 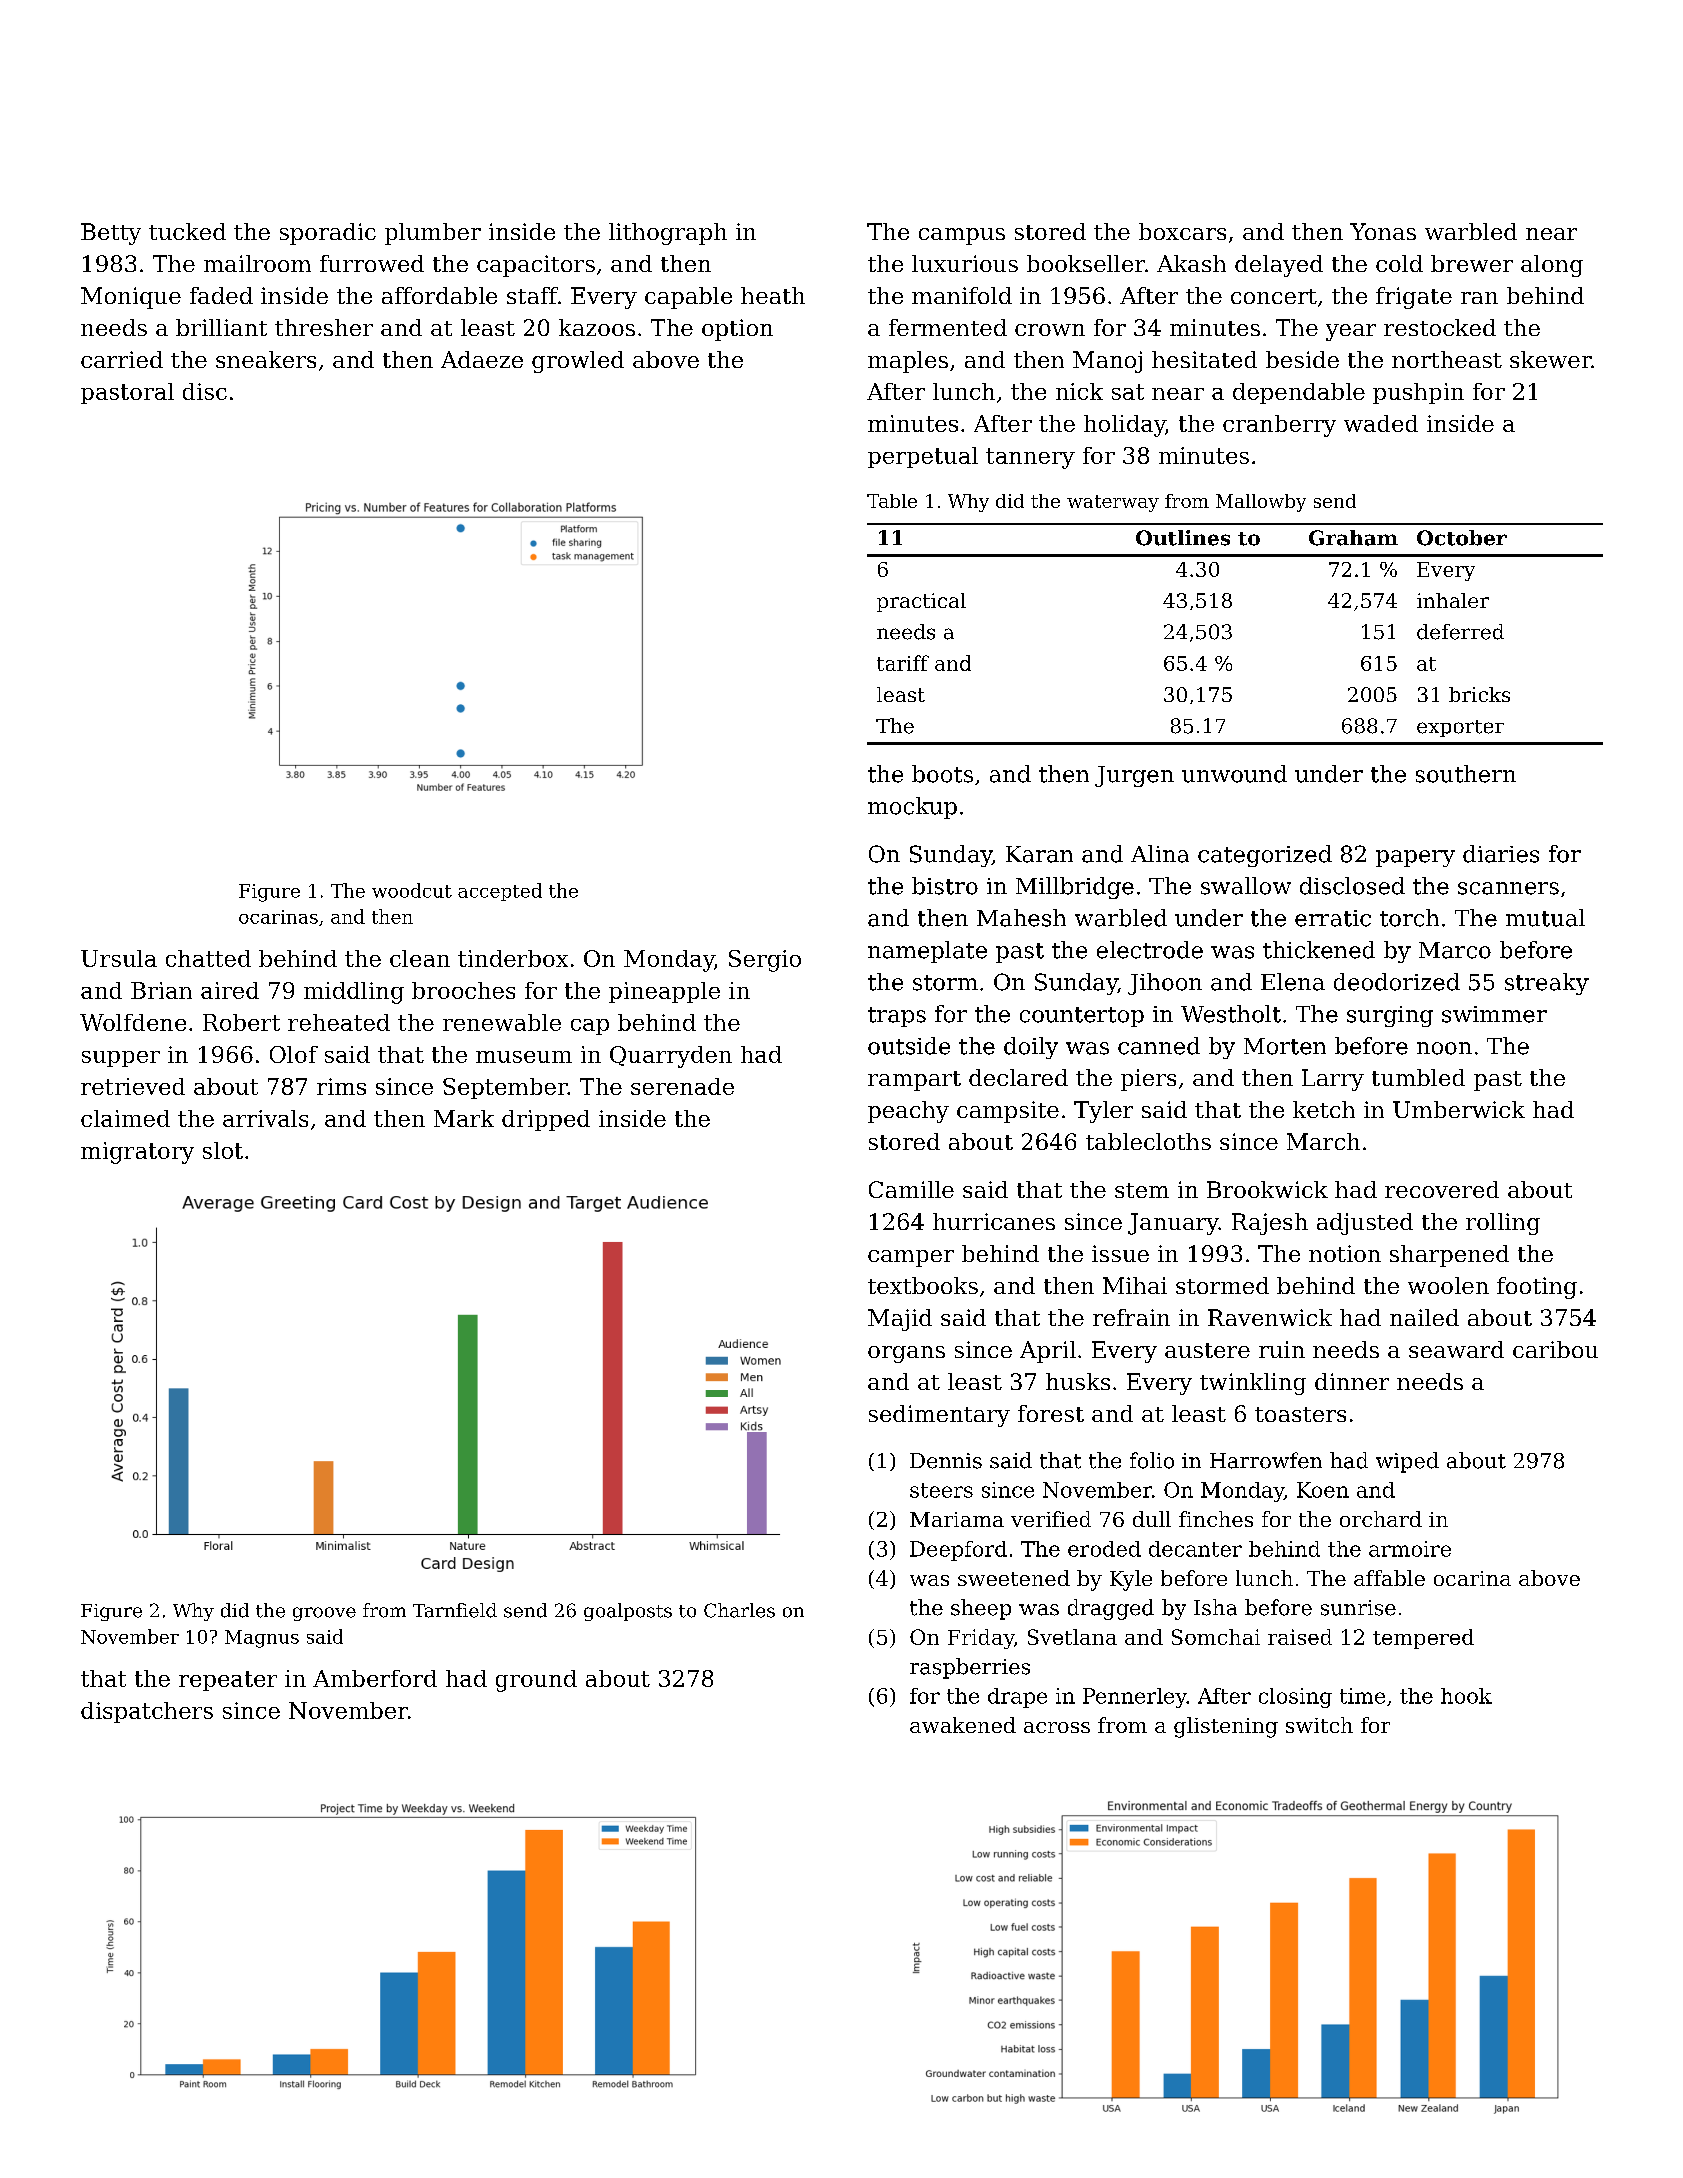 I want to click on luxurious, so click(x=965, y=263).
